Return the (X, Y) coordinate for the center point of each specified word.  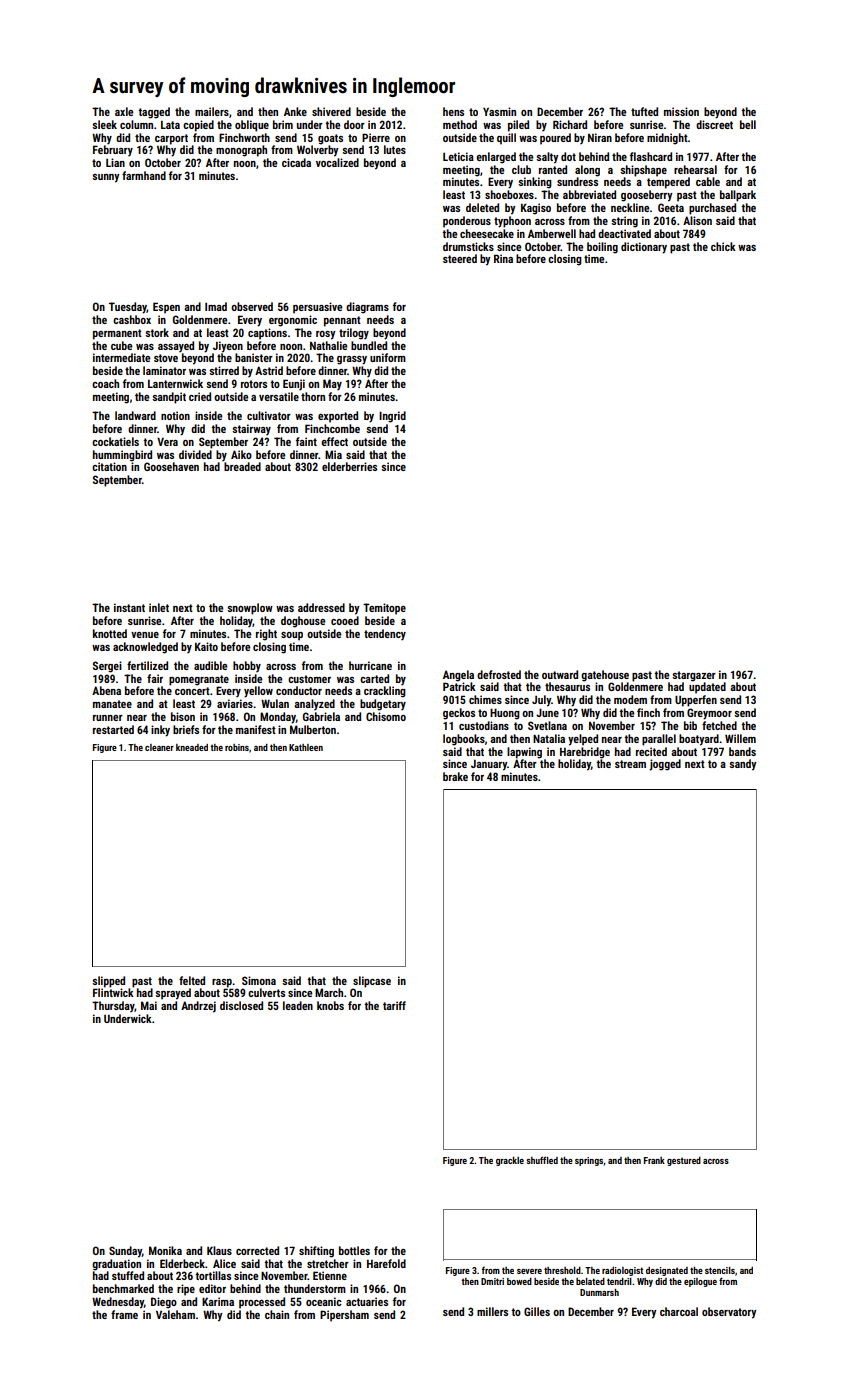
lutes (395, 149)
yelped (583, 740)
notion (175, 415)
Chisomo (386, 716)
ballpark (738, 196)
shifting (316, 1252)
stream (630, 764)
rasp (222, 983)
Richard (570, 124)
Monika (165, 1250)
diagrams (367, 308)
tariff (394, 1005)
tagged (154, 113)
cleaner (159, 747)
